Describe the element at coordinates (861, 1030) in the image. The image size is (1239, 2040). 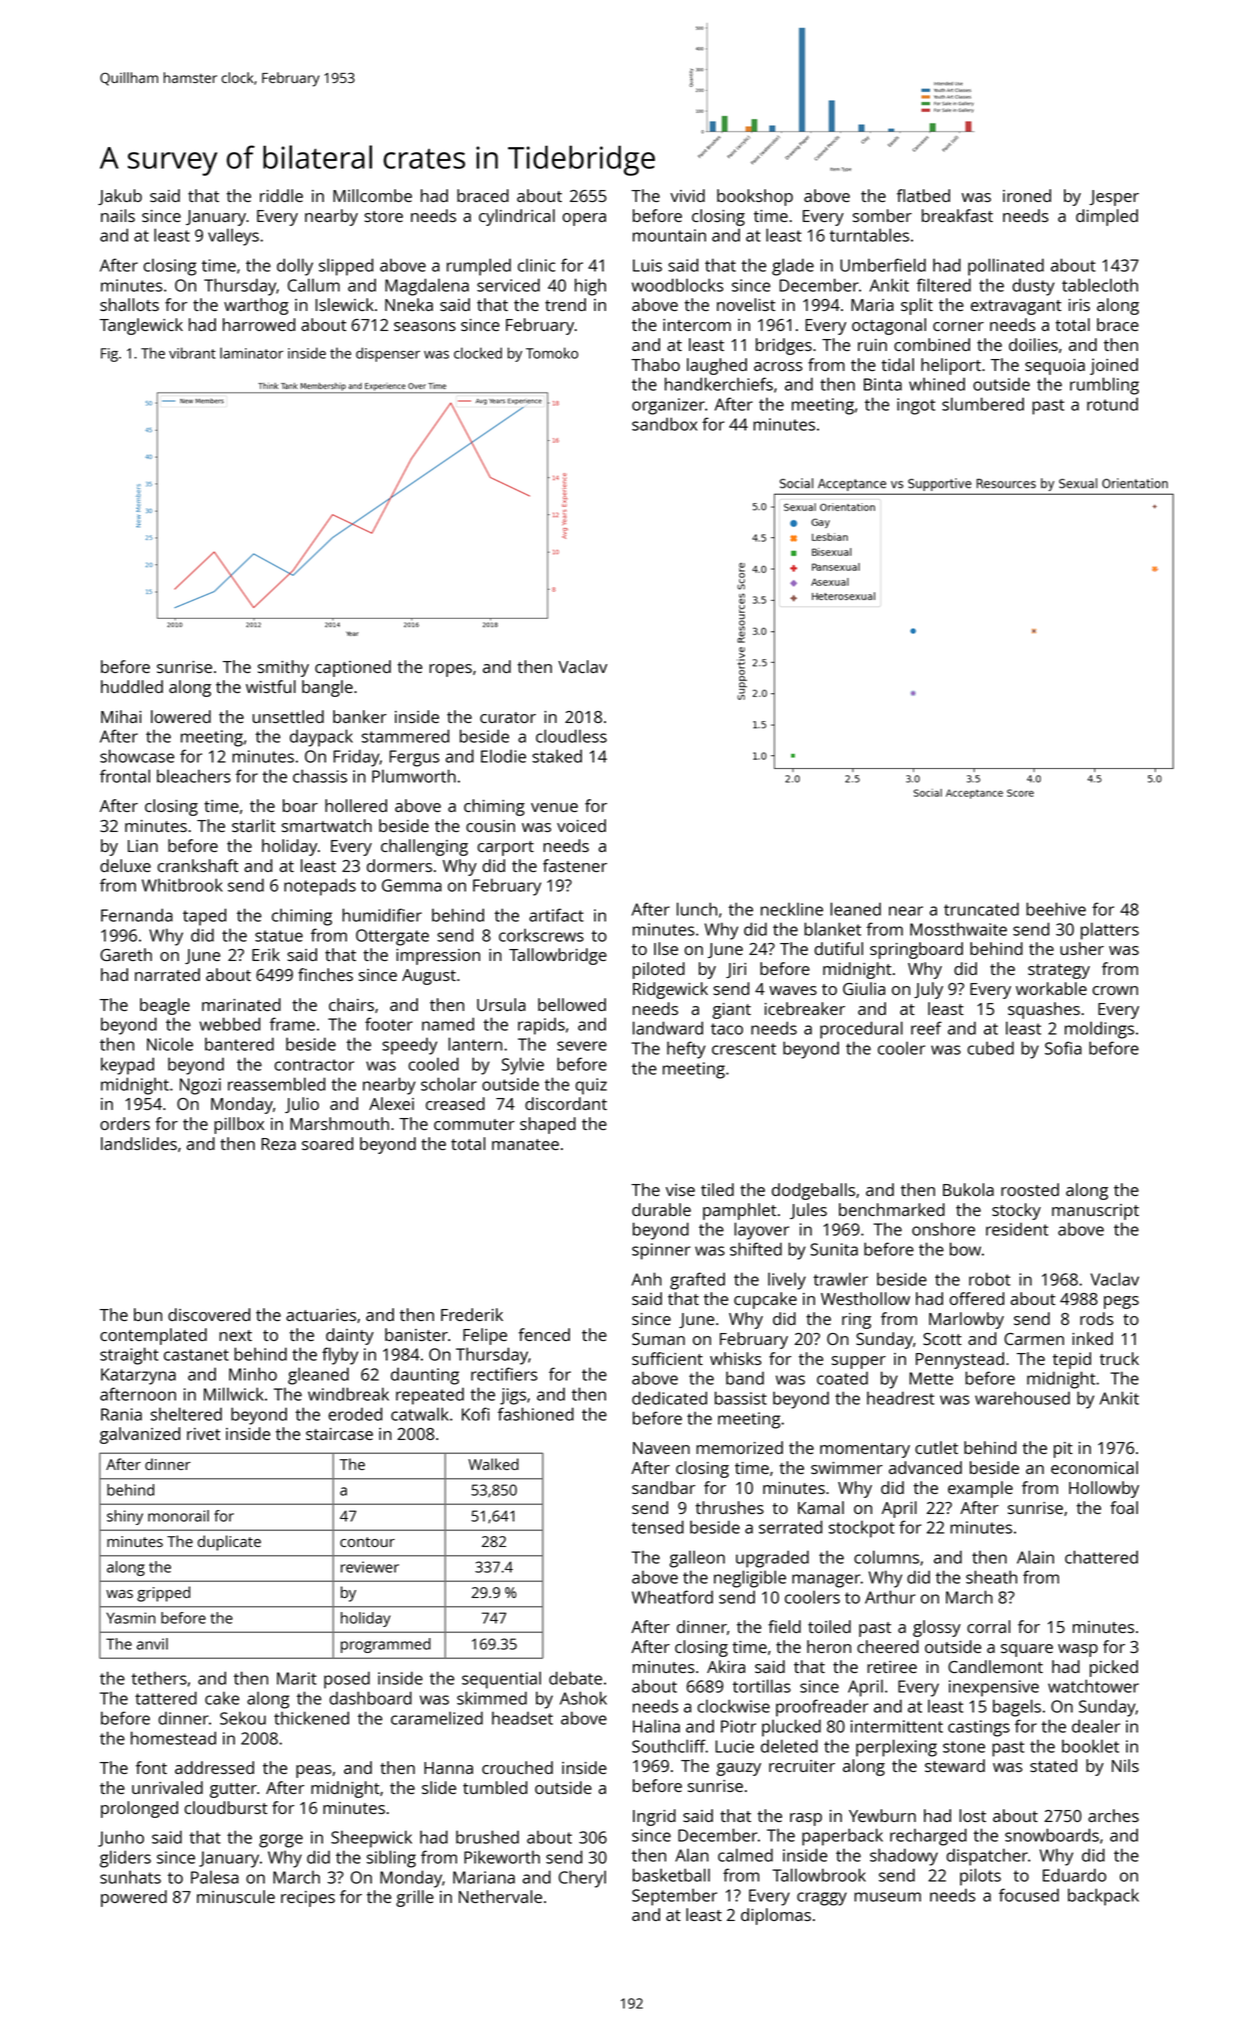
I see `procedural` at that location.
